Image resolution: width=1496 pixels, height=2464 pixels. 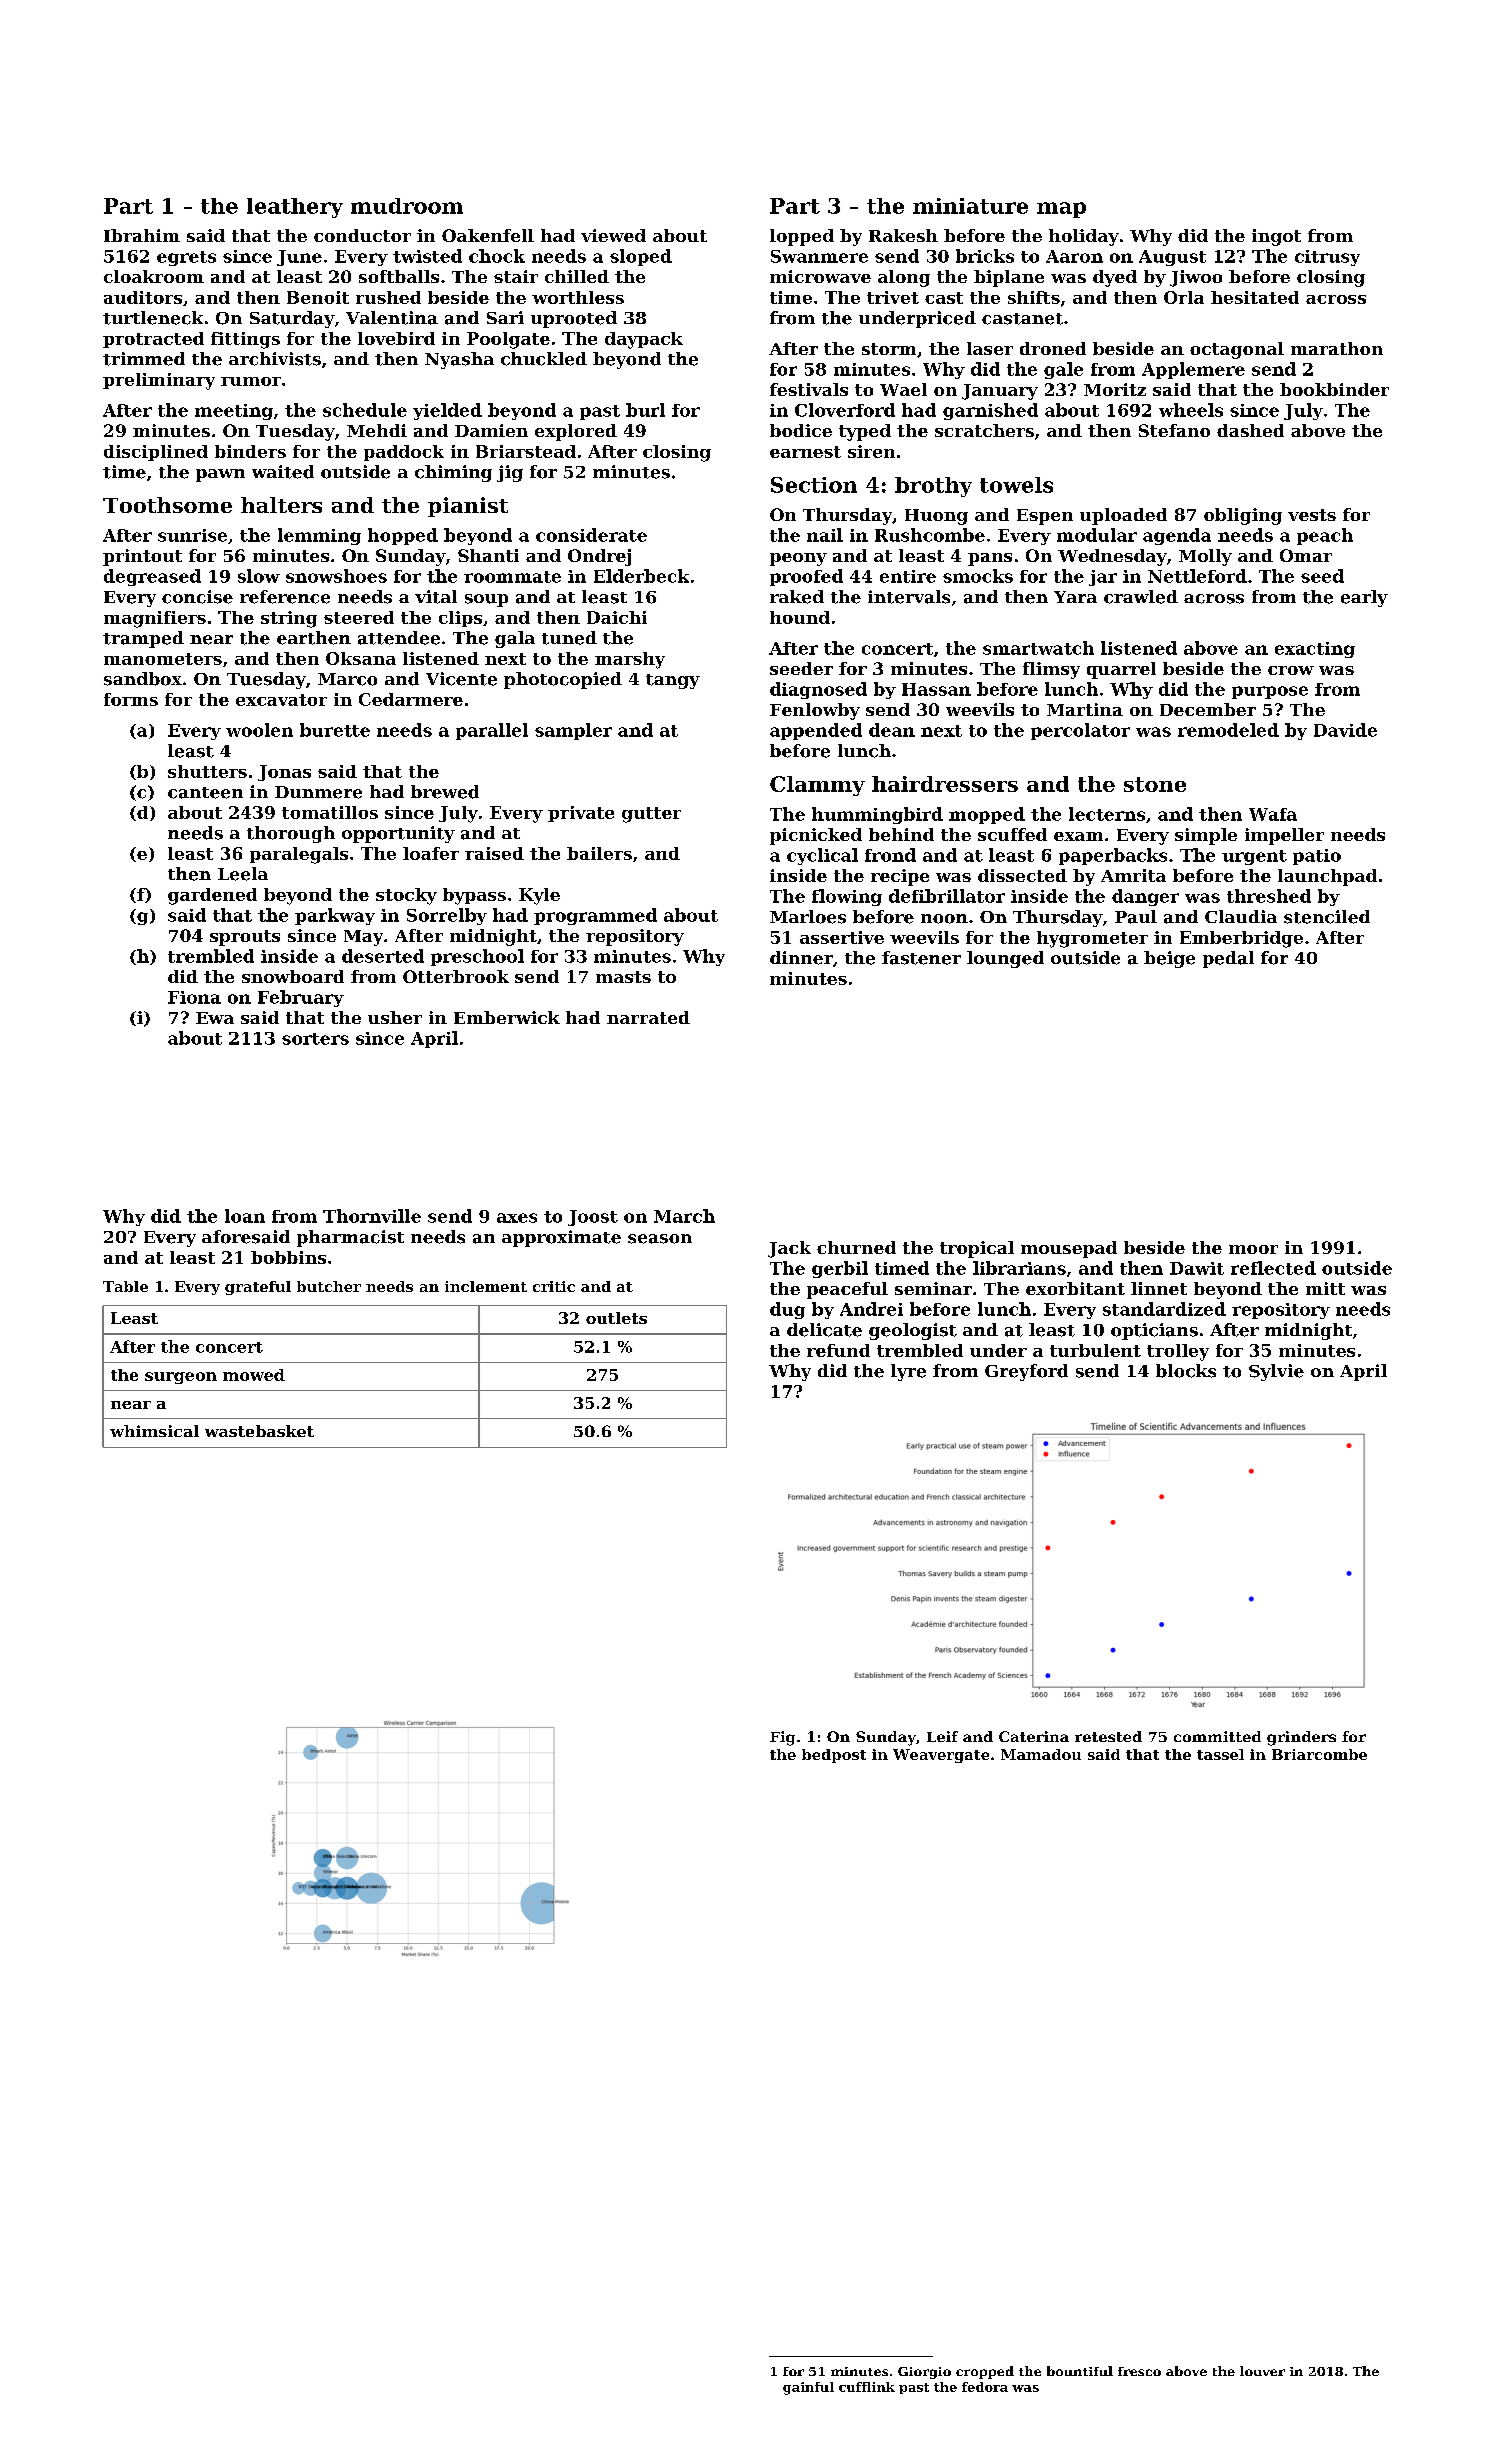 I want to click on tropical, so click(x=977, y=1249).
